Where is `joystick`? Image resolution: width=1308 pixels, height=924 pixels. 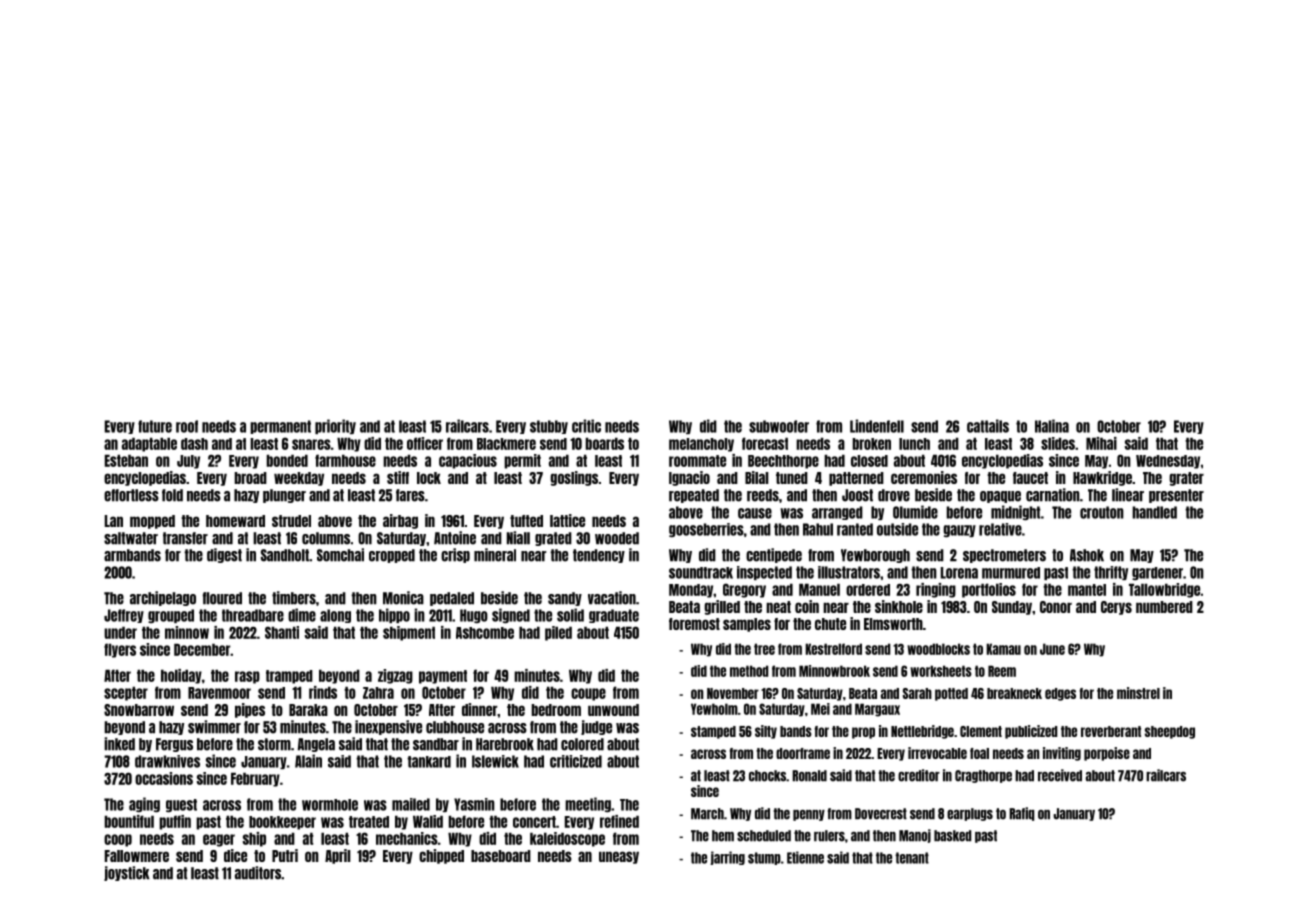
joystick is located at coordinates (127, 873).
